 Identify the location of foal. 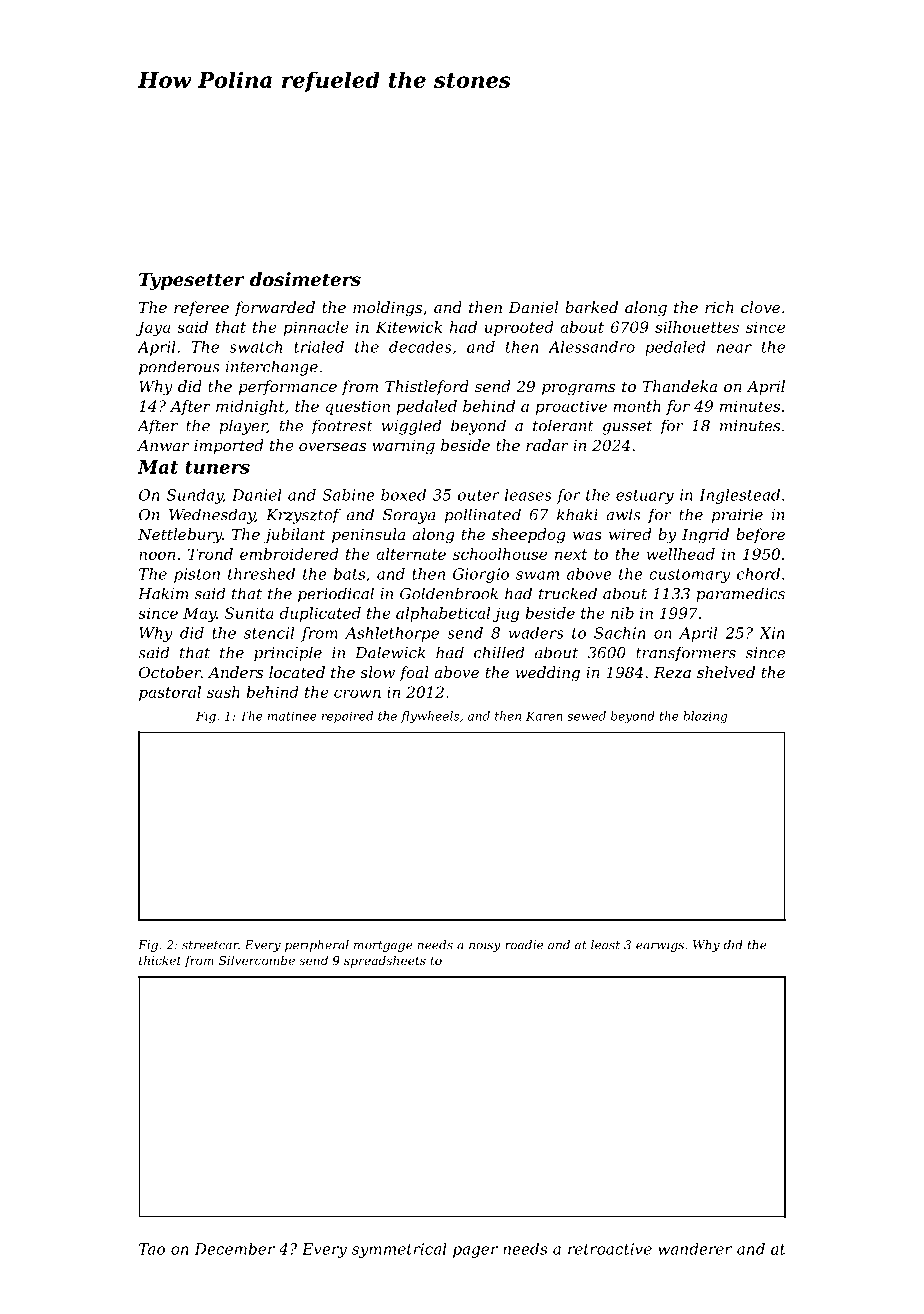
(414, 673).
